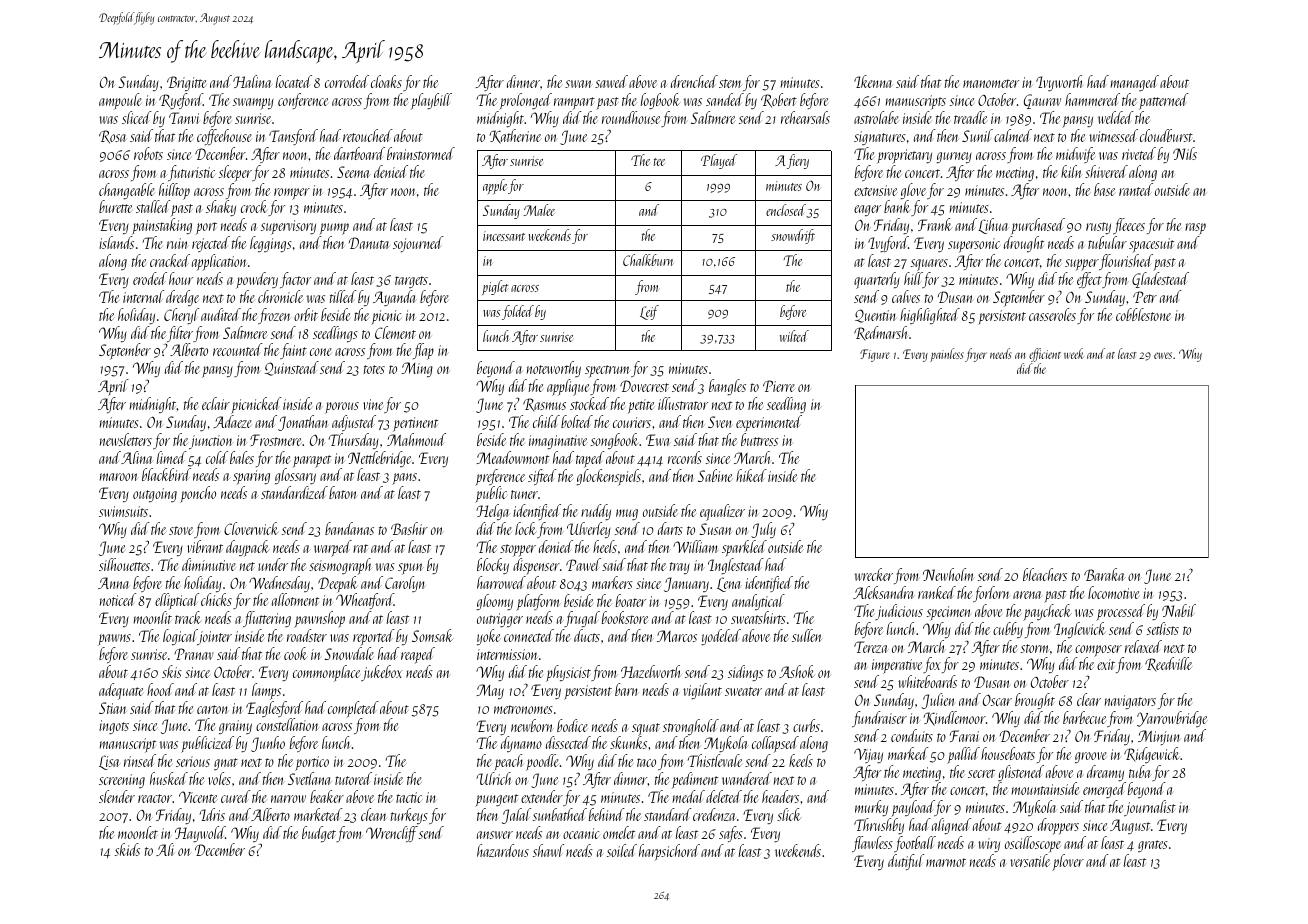 Image resolution: width=1308 pixels, height=924 pixels. I want to click on silhouettes, so click(124, 564).
